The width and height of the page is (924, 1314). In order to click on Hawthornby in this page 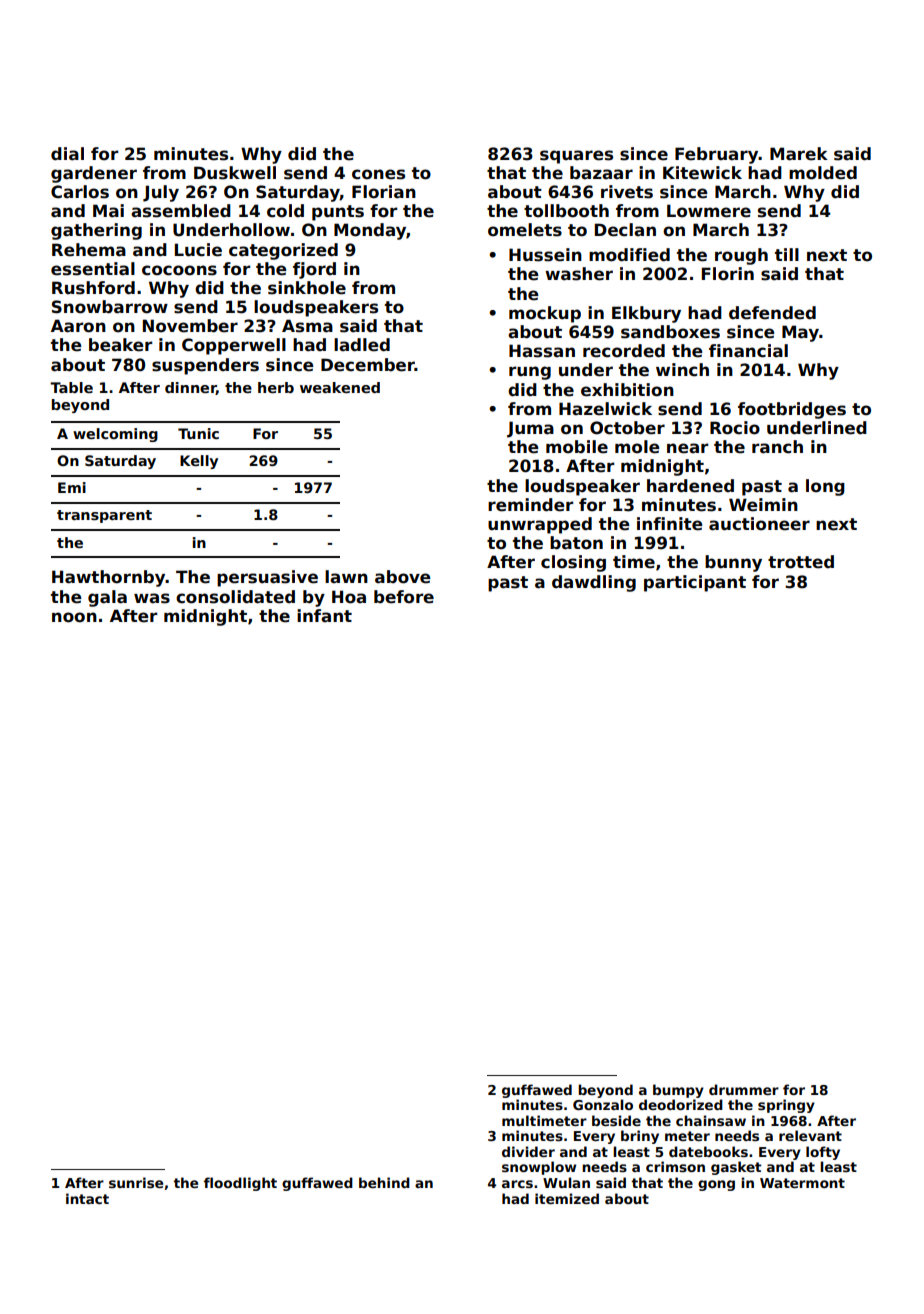, I will do `click(109, 578)`.
